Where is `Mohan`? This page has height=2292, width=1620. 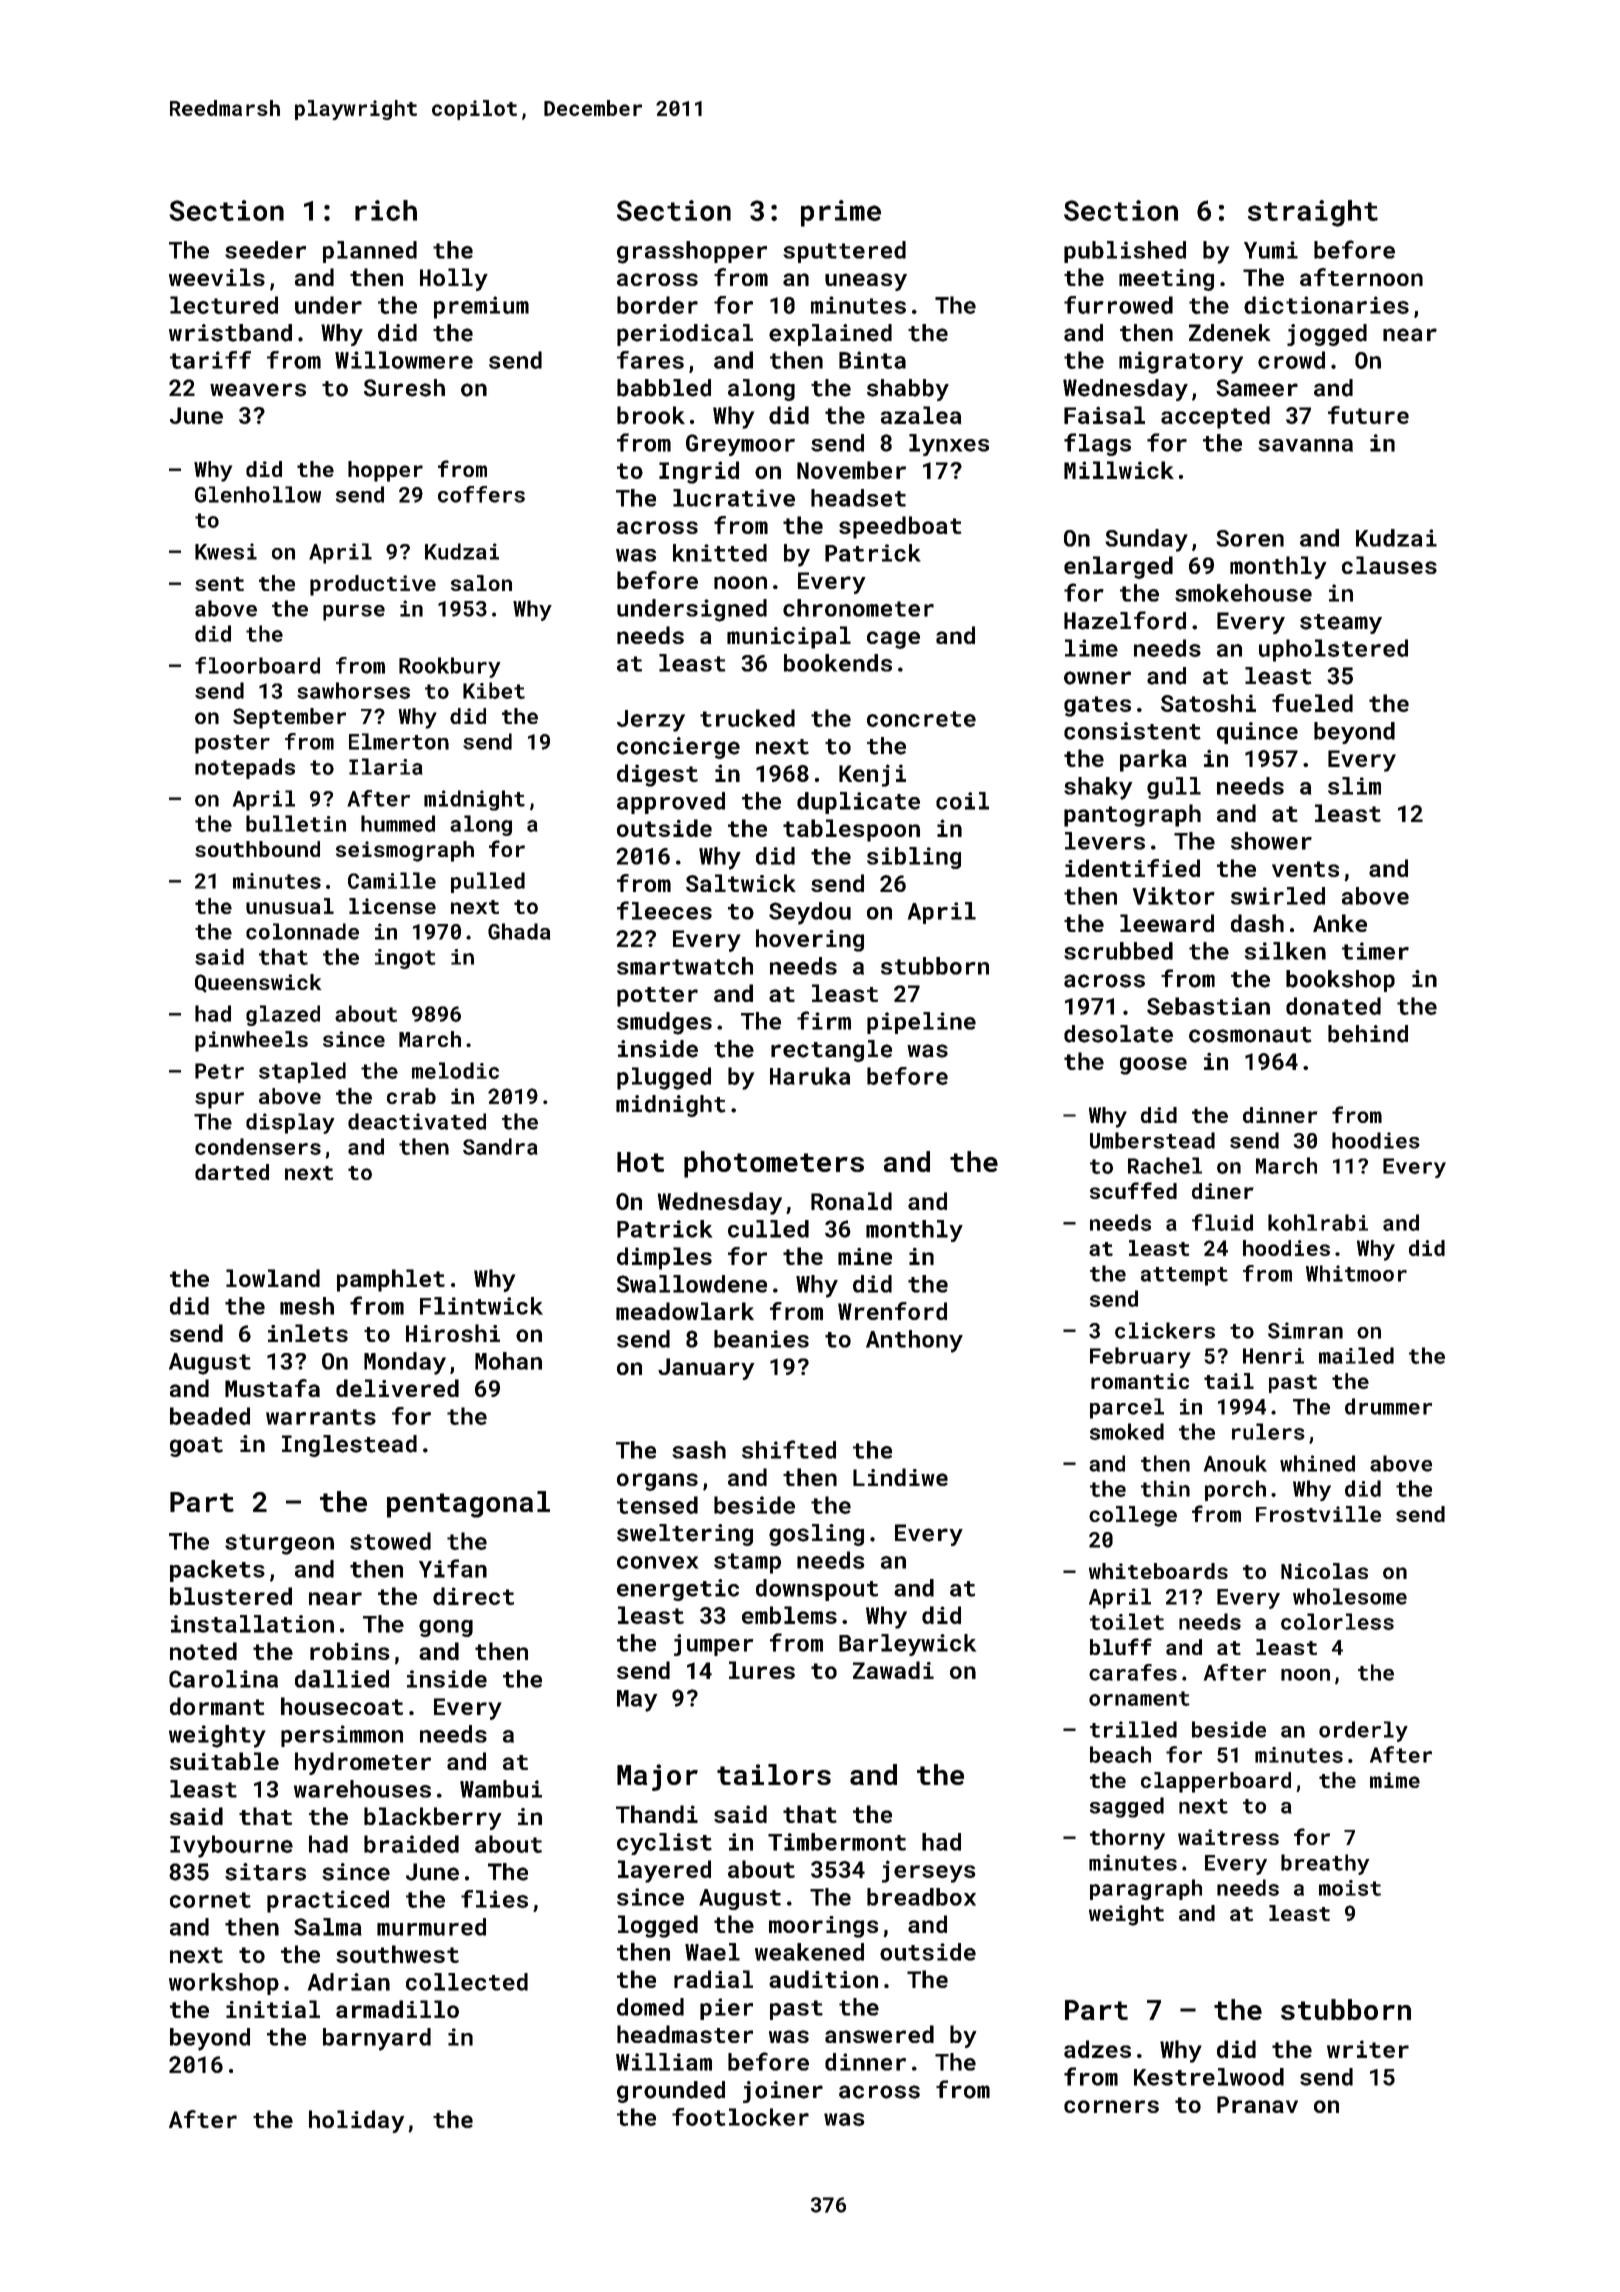
Mohan is located at coordinates (508, 1361).
